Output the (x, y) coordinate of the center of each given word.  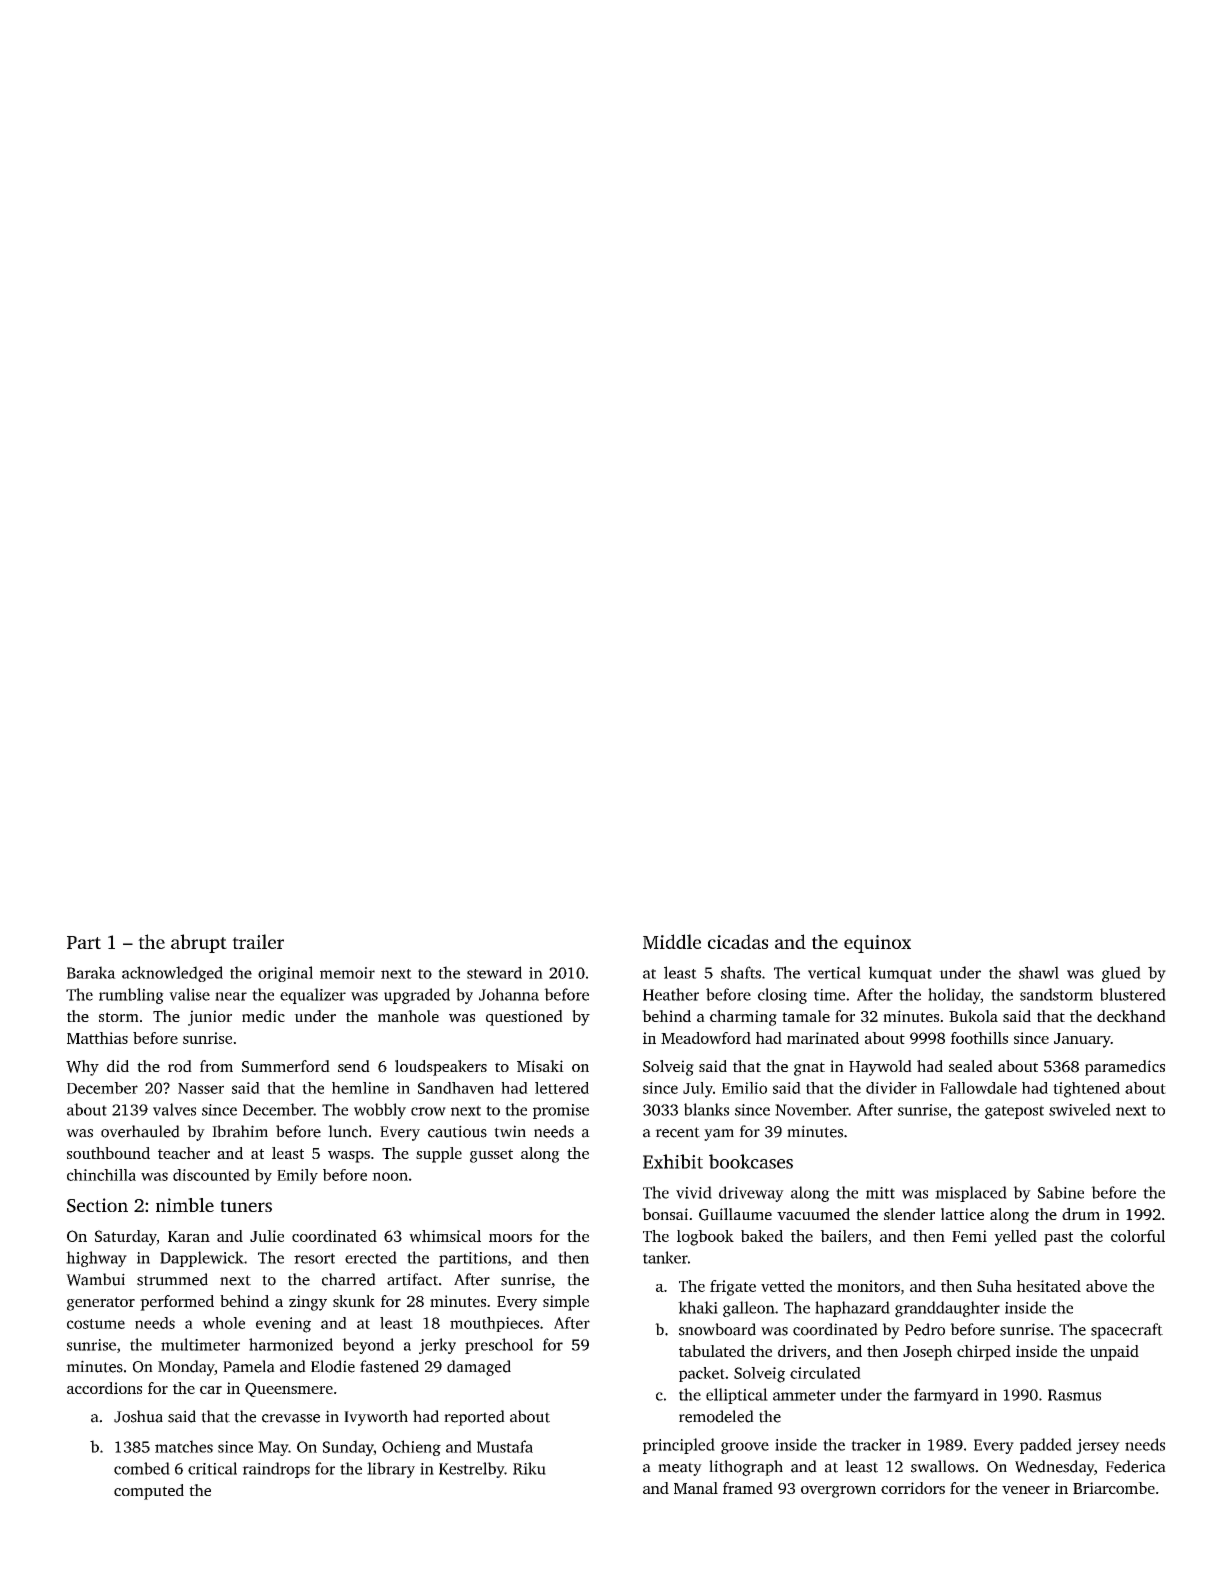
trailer (258, 941)
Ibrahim (240, 1131)
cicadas (738, 941)
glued (1121, 974)
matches (184, 1446)
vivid (694, 1192)
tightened (1086, 1090)
